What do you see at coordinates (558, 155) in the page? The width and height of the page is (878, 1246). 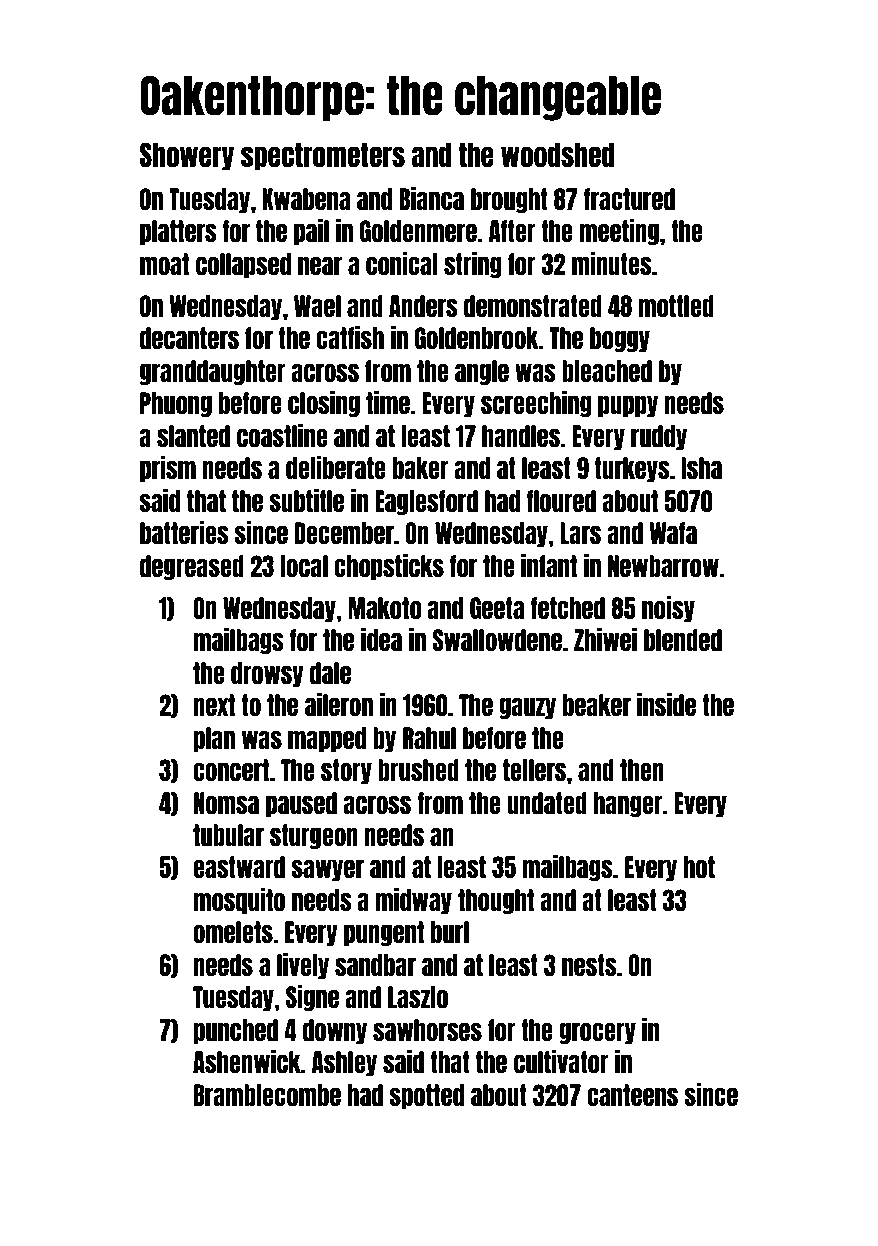 I see `woodshed` at bounding box center [558, 155].
